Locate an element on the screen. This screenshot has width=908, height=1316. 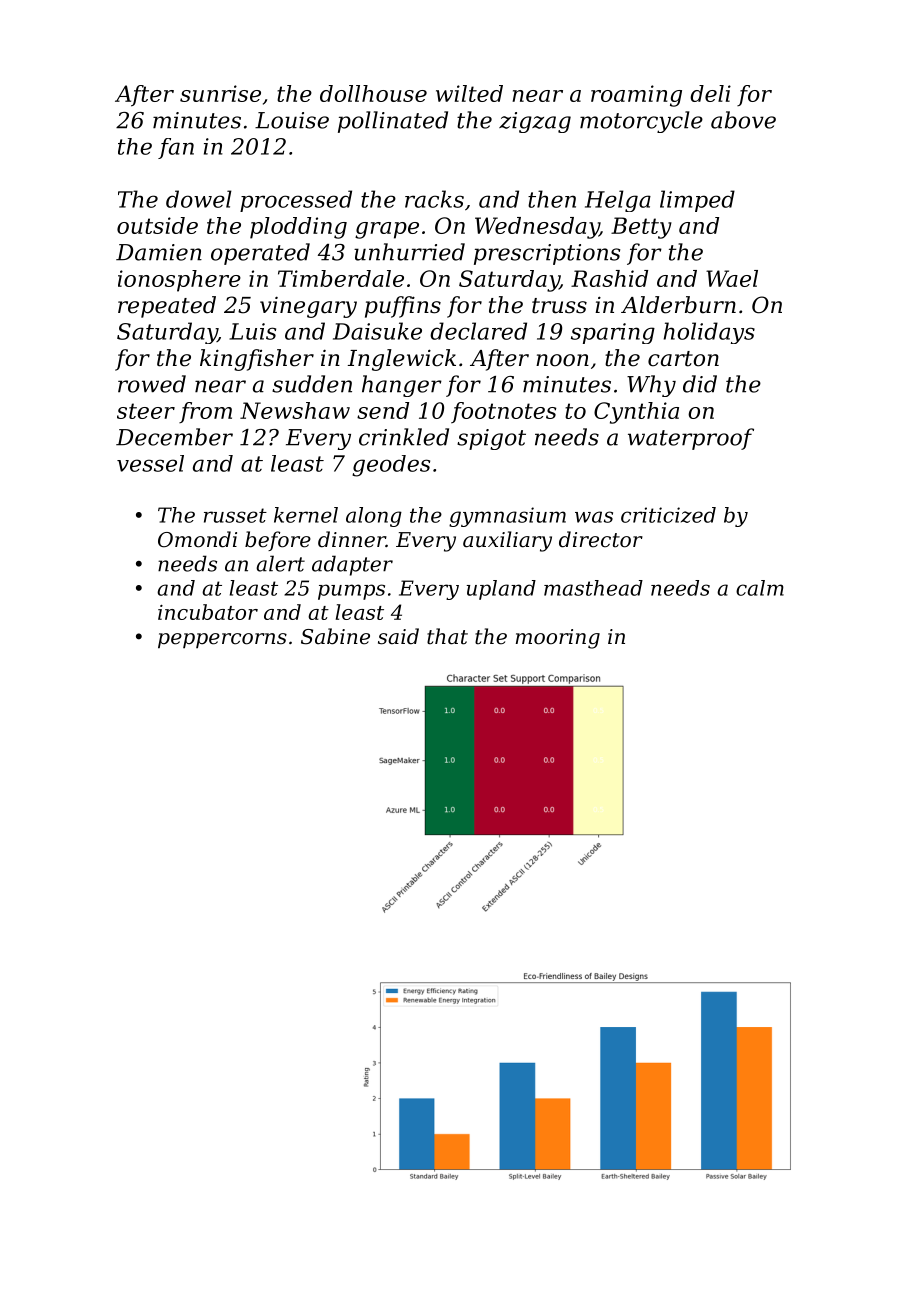
waterproof is located at coordinates (691, 439).
